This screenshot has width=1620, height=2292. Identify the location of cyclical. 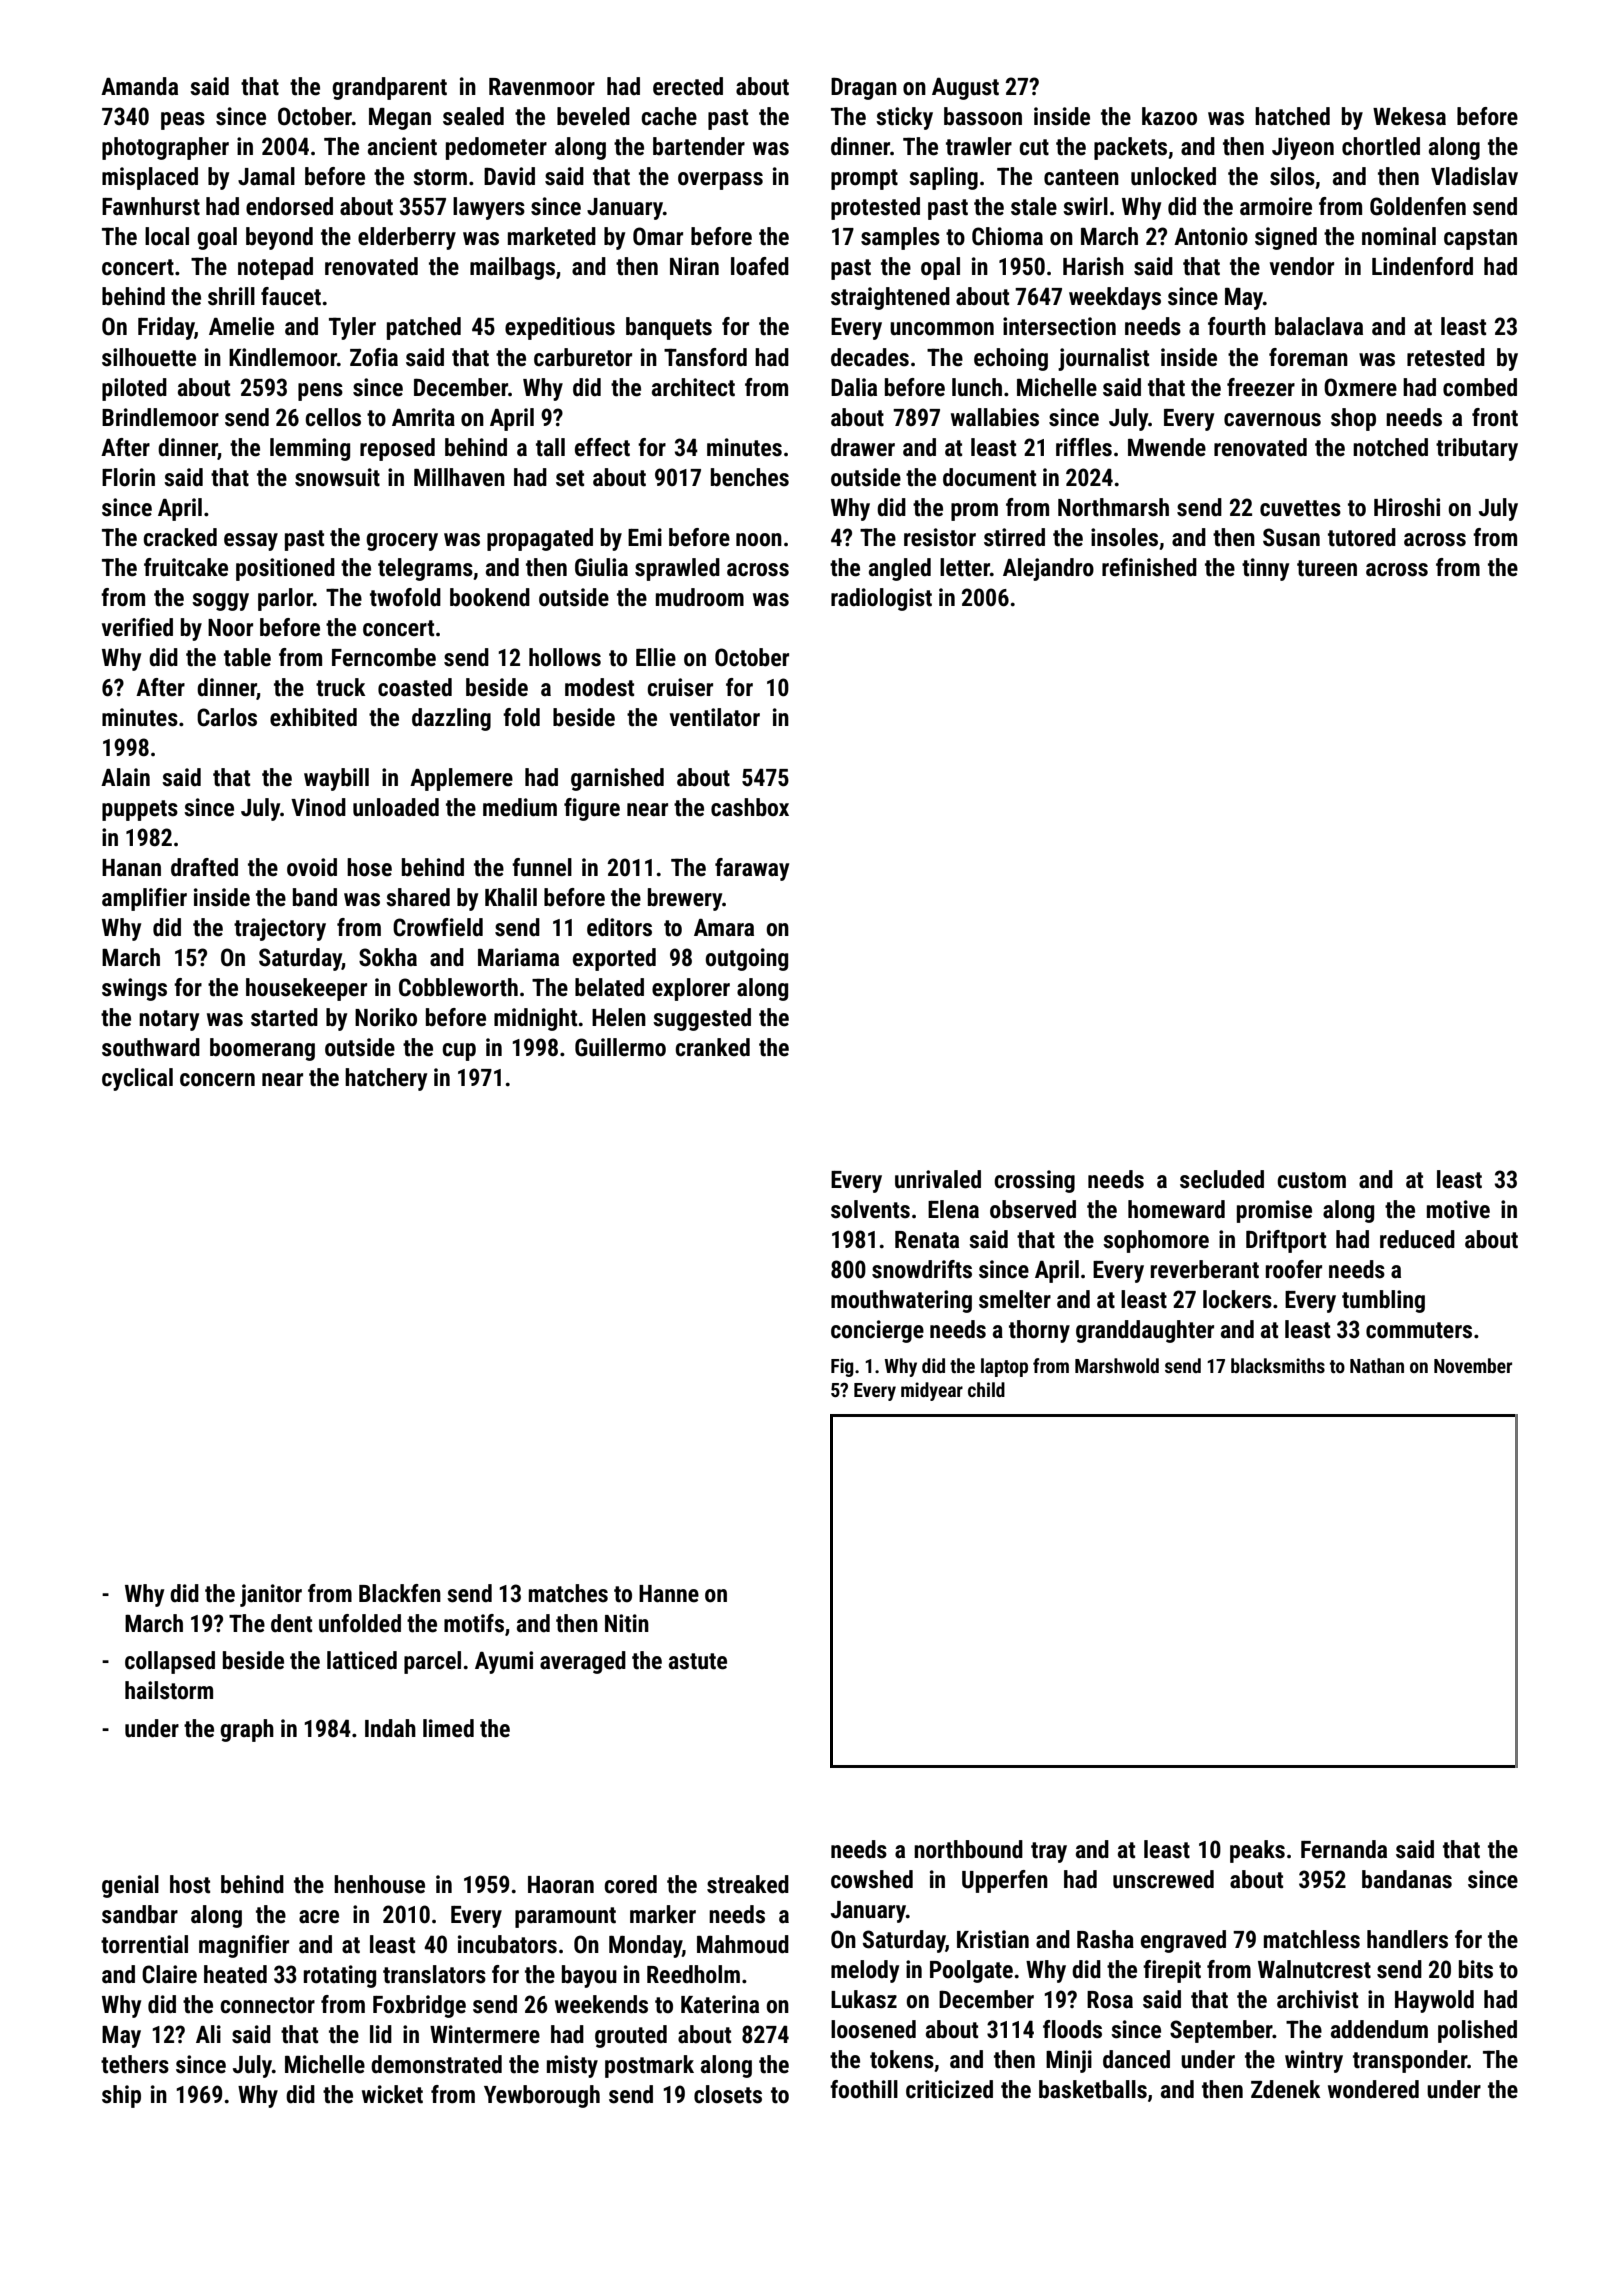
(137, 1079).
